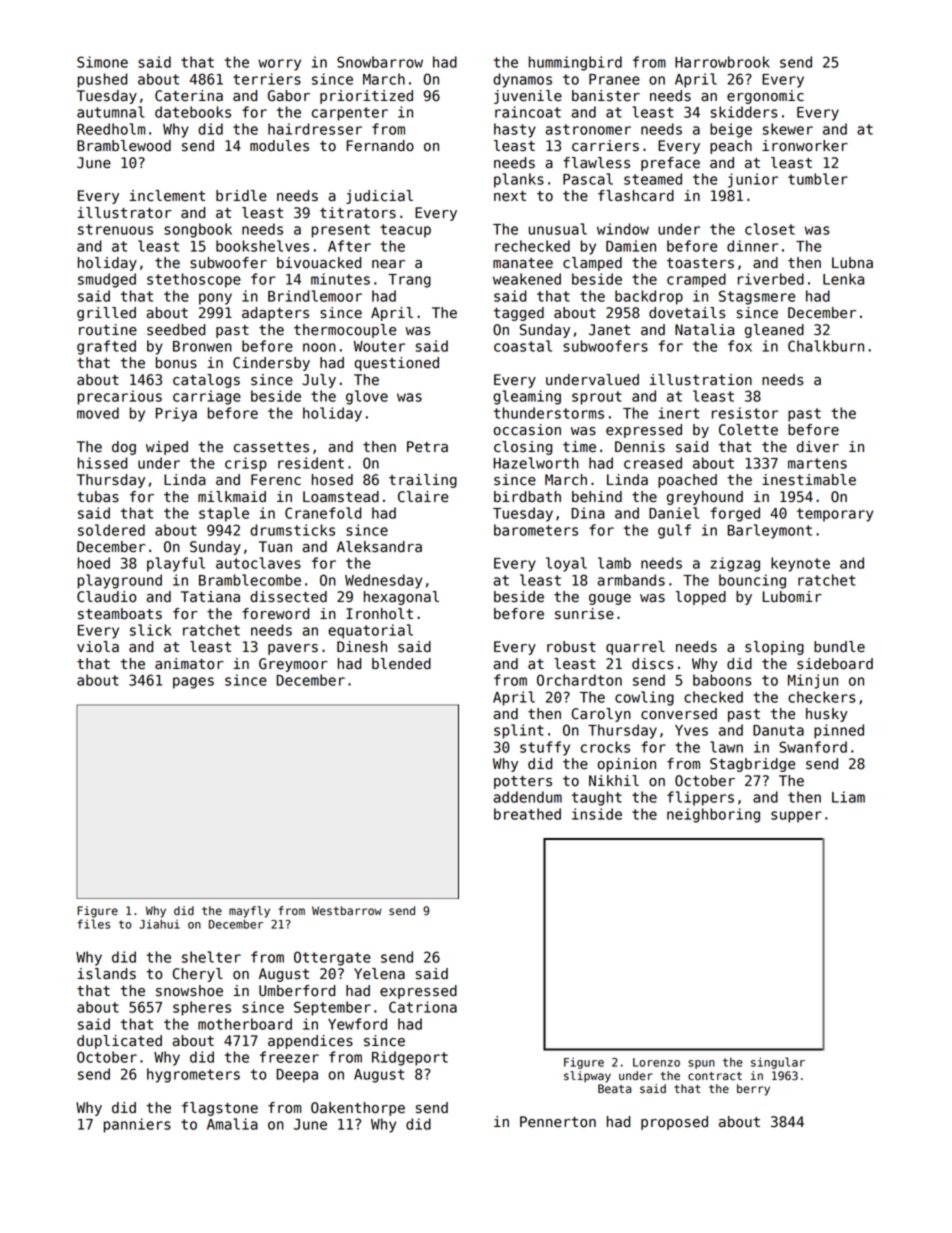 The image size is (952, 1233). Describe the element at coordinates (380, 62) in the document. I see `Snowbarrow` at that location.
